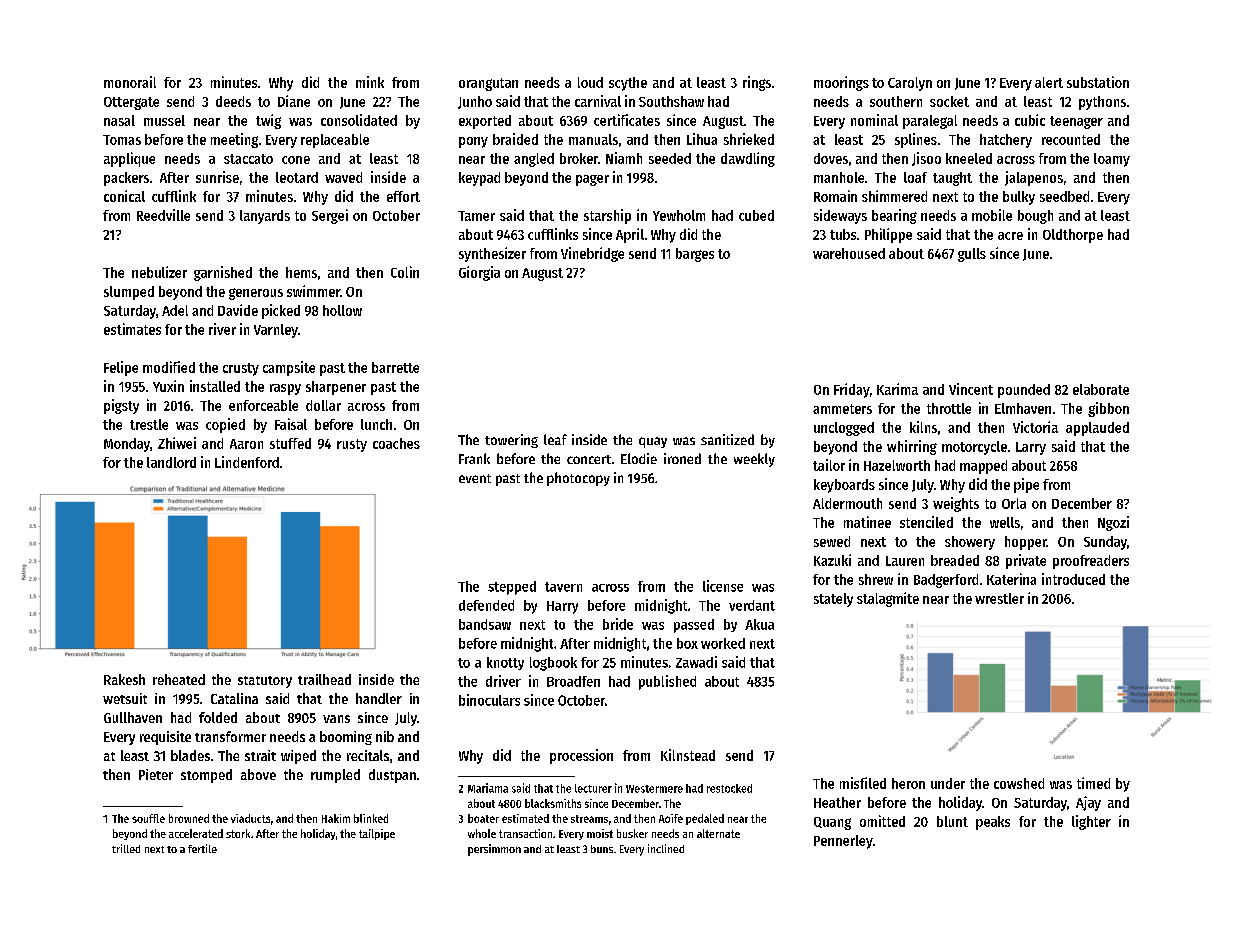  I want to click on published, so click(667, 682).
